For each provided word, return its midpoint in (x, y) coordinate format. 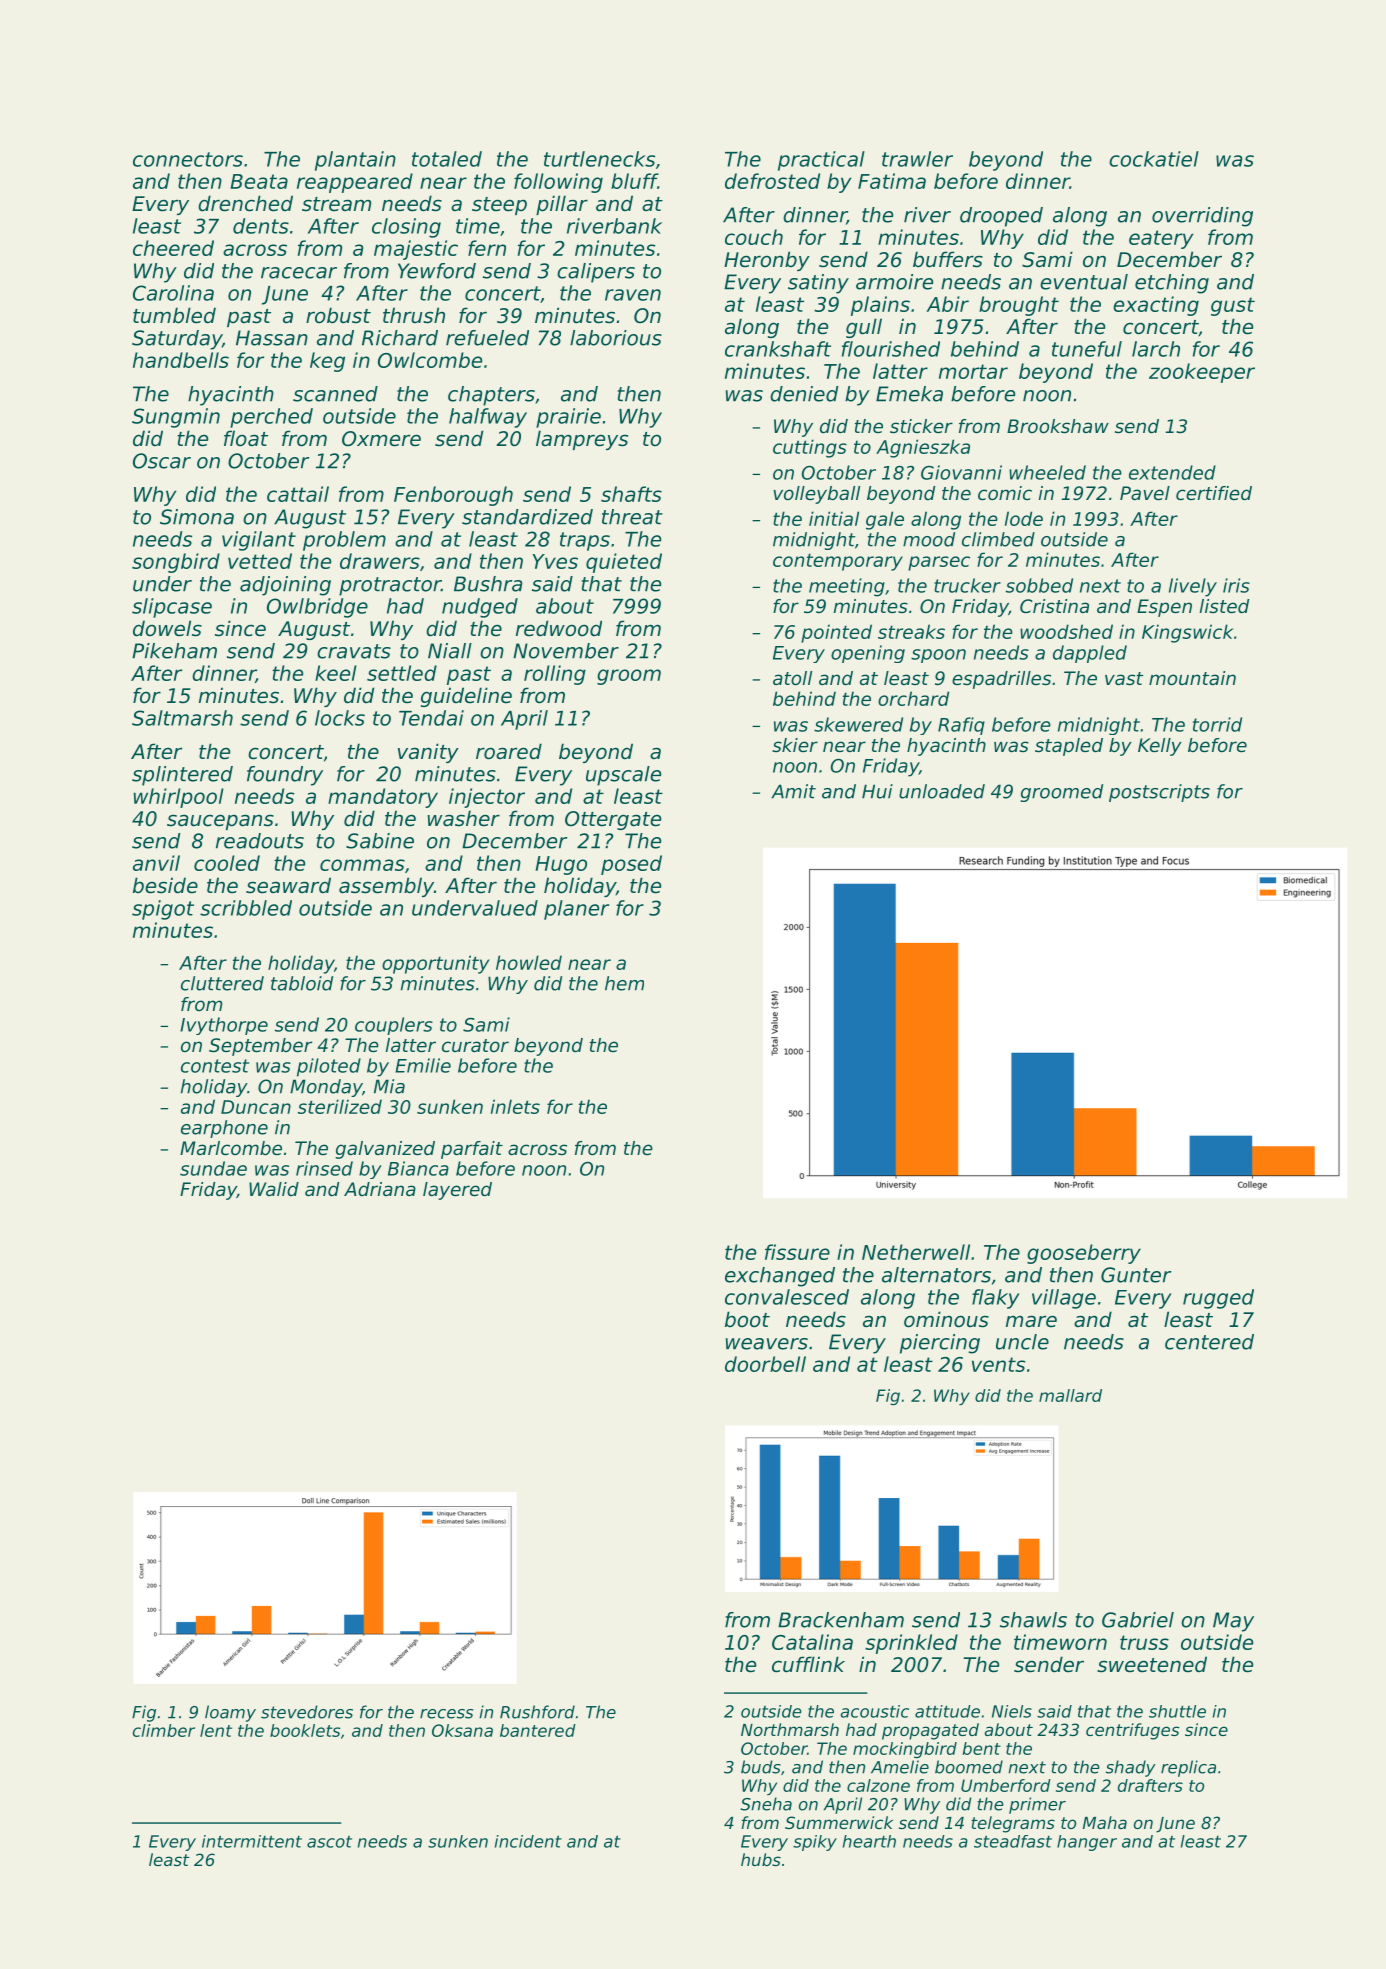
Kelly (1160, 747)
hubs (761, 1859)
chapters (491, 396)
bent (982, 1748)
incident (528, 1841)
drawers (380, 561)
